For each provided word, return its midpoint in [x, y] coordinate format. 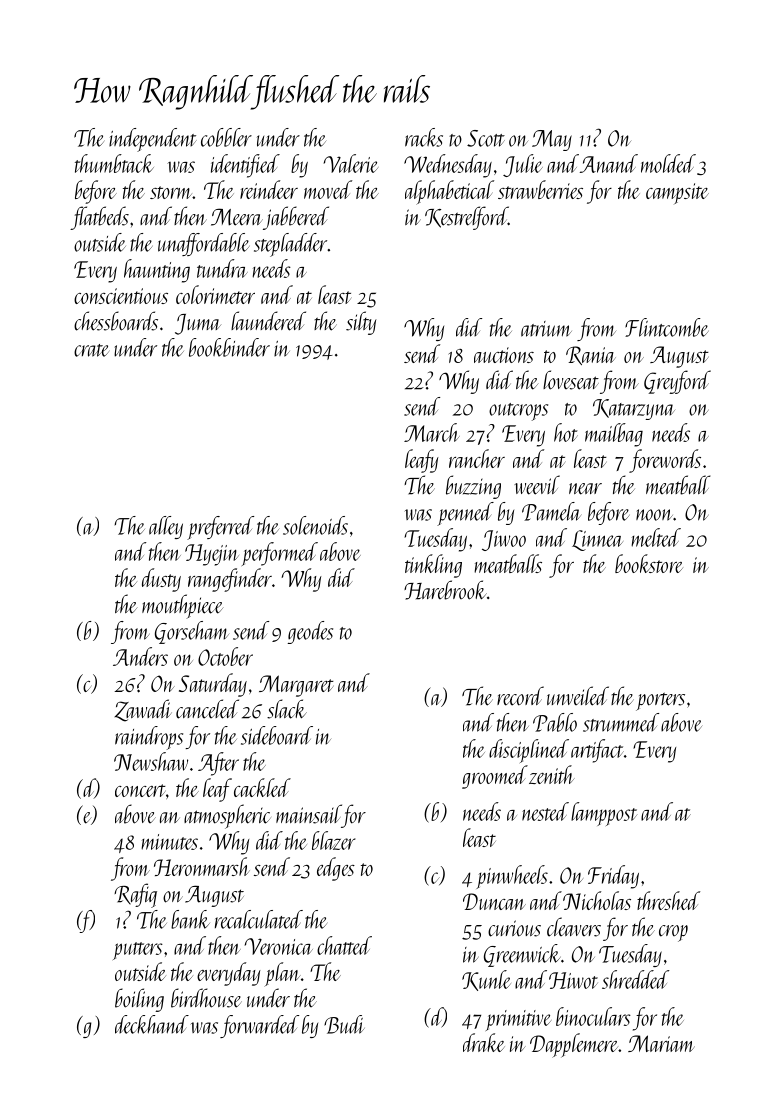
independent [153, 140]
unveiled [578, 696]
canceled [207, 709]
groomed [495, 777]
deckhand [152, 1024]
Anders [140, 656]
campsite [677, 193]
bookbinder [229, 347]
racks [424, 137]
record [520, 696]
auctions [504, 355]
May [552, 140]
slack [287, 709]
